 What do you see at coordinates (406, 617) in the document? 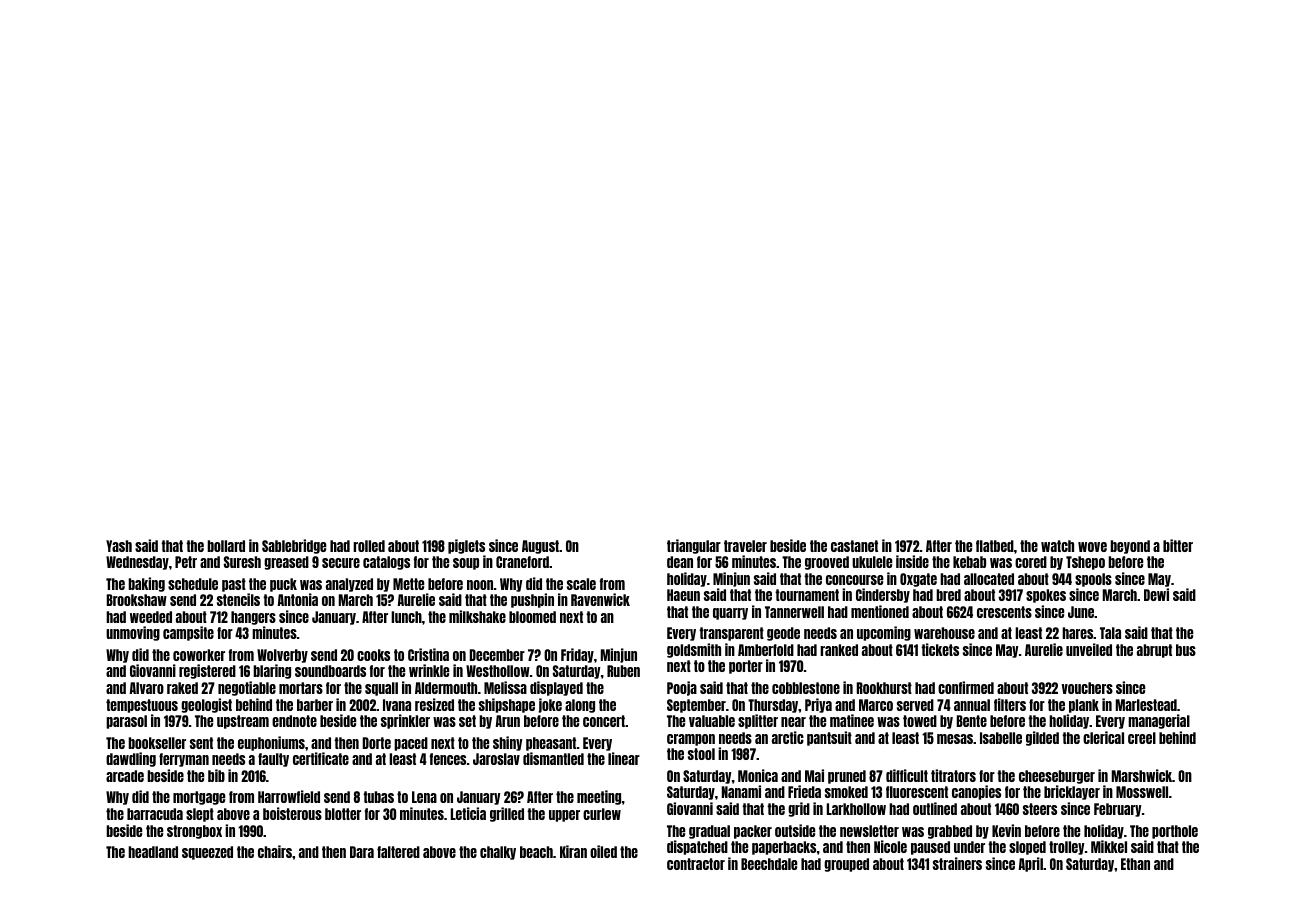
I see `lunch` at bounding box center [406, 617].
